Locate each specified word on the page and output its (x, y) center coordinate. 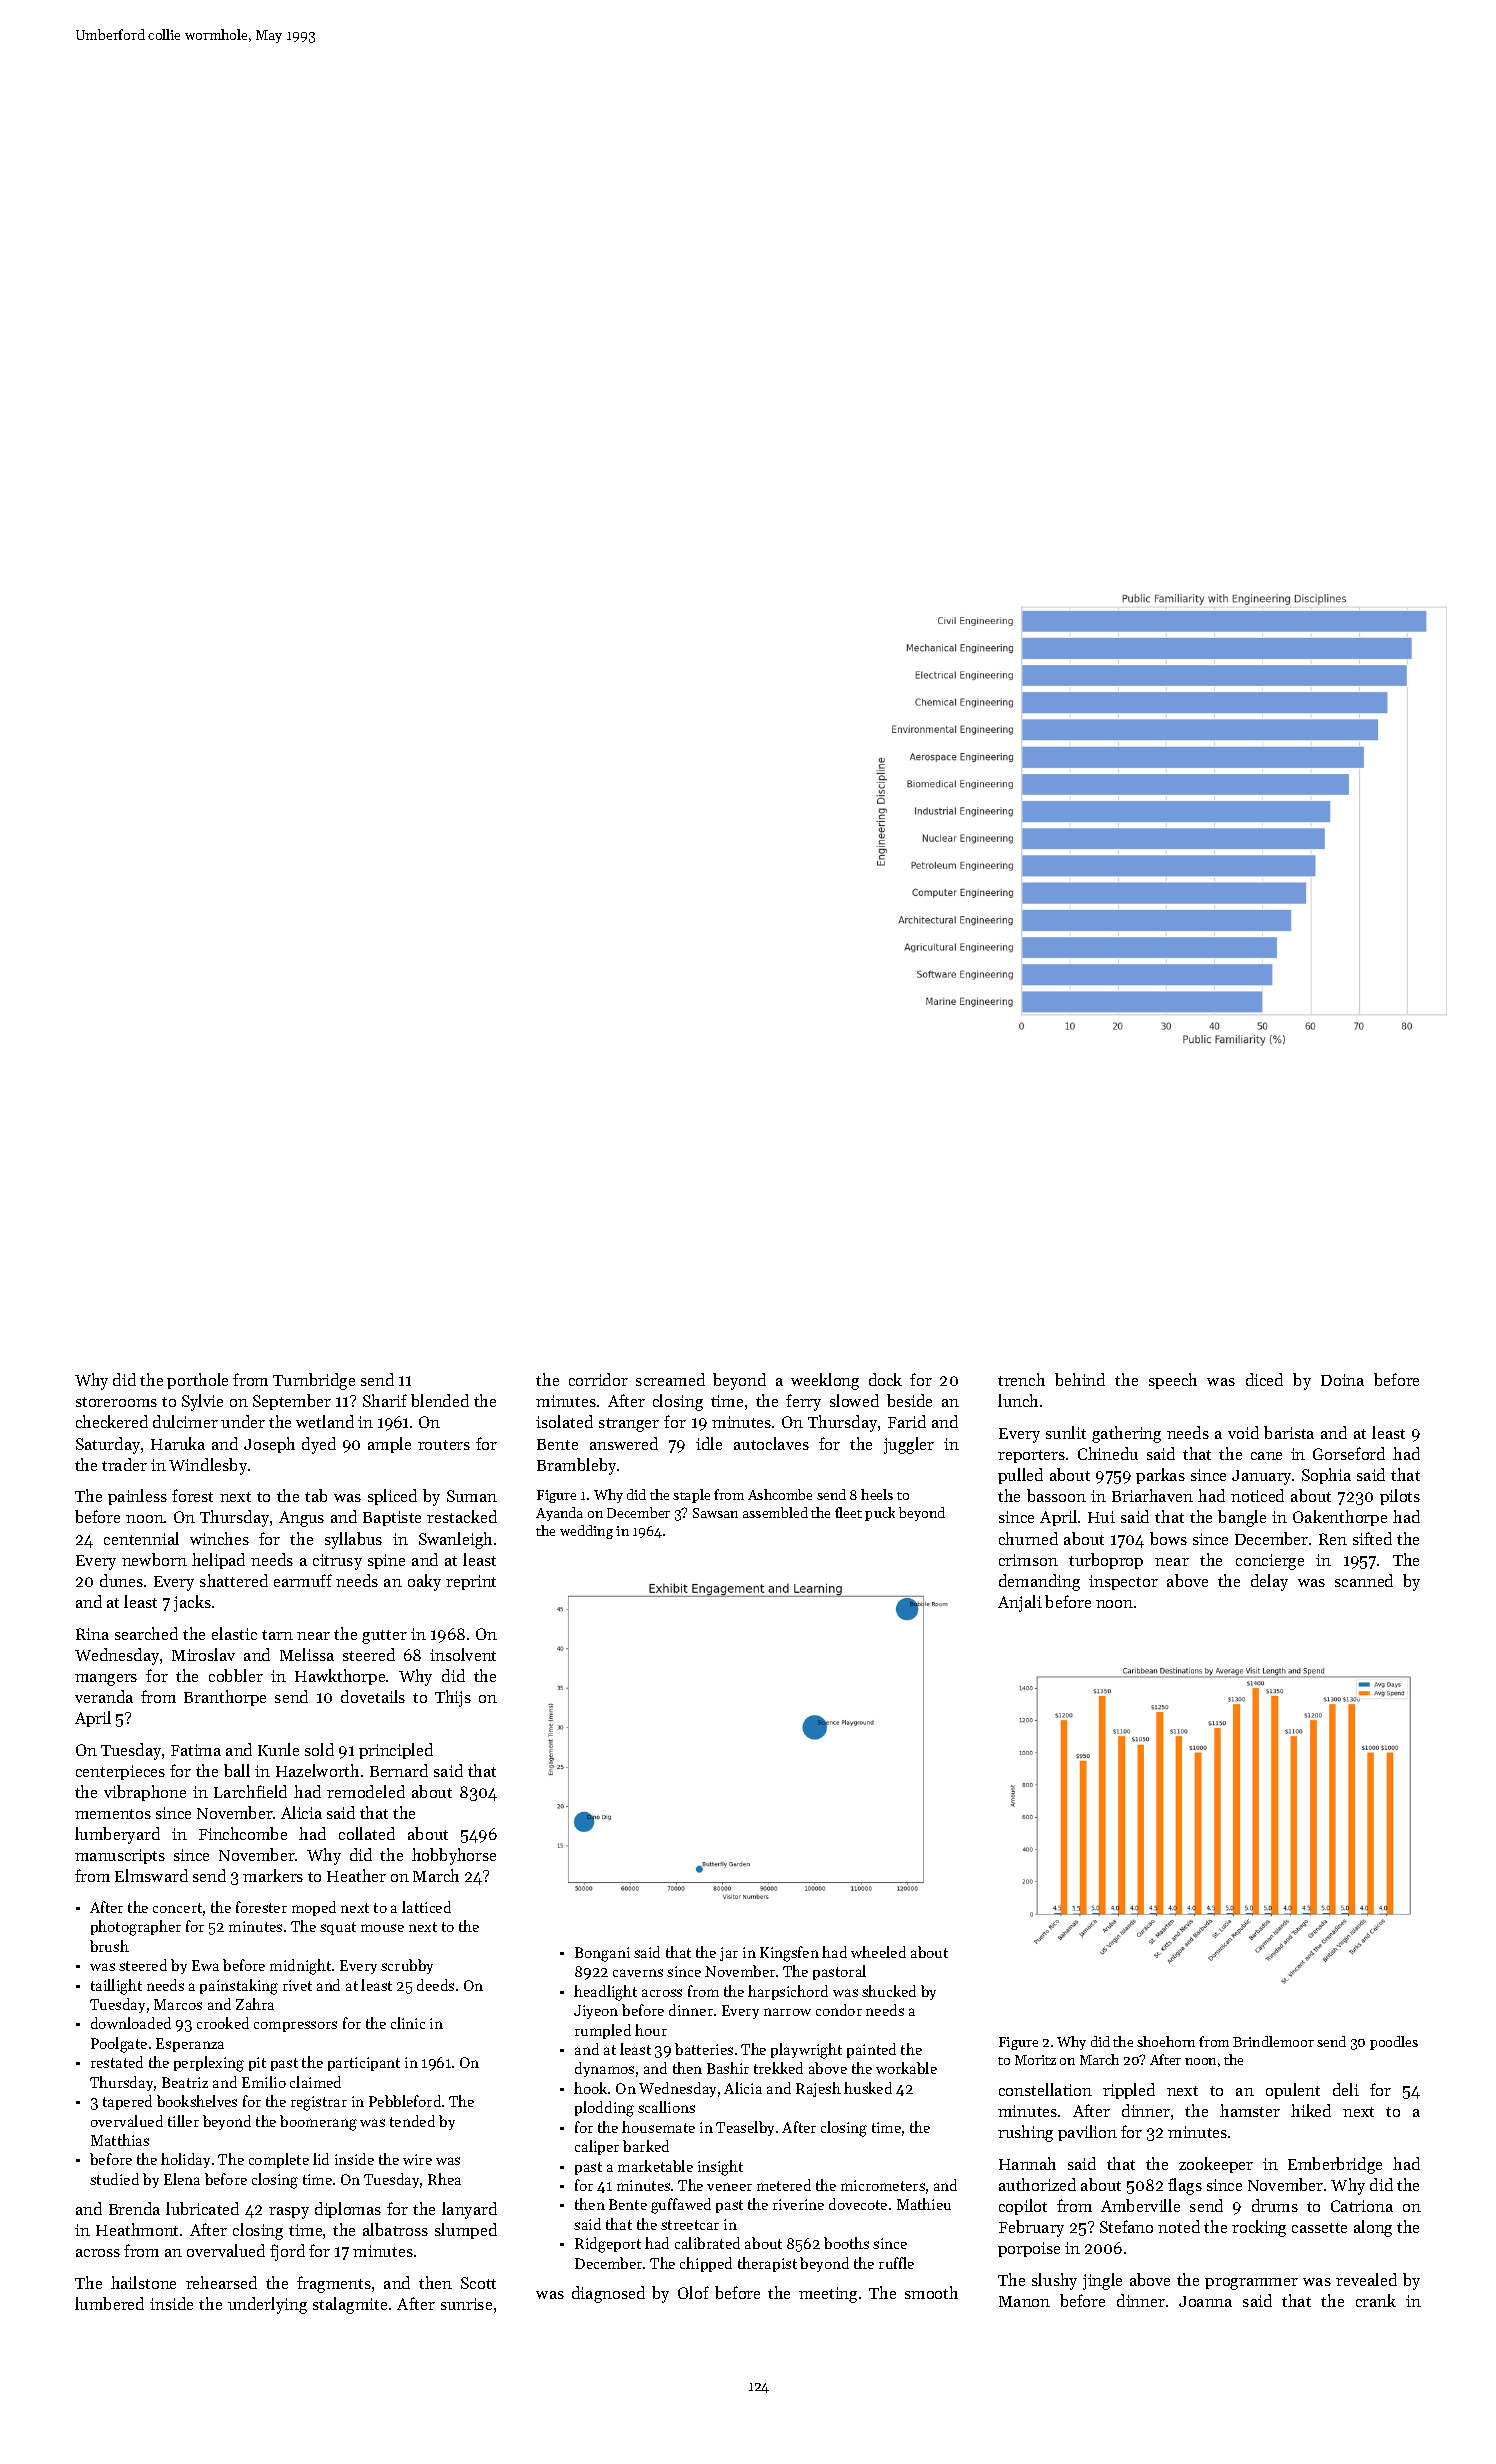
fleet (848, 1512)
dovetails (373, 1696)
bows (1168, 1538)
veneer (729, 2187)
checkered (112, 1421)
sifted (1372, 1538)
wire (417, 2159)
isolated (564, 1421)
